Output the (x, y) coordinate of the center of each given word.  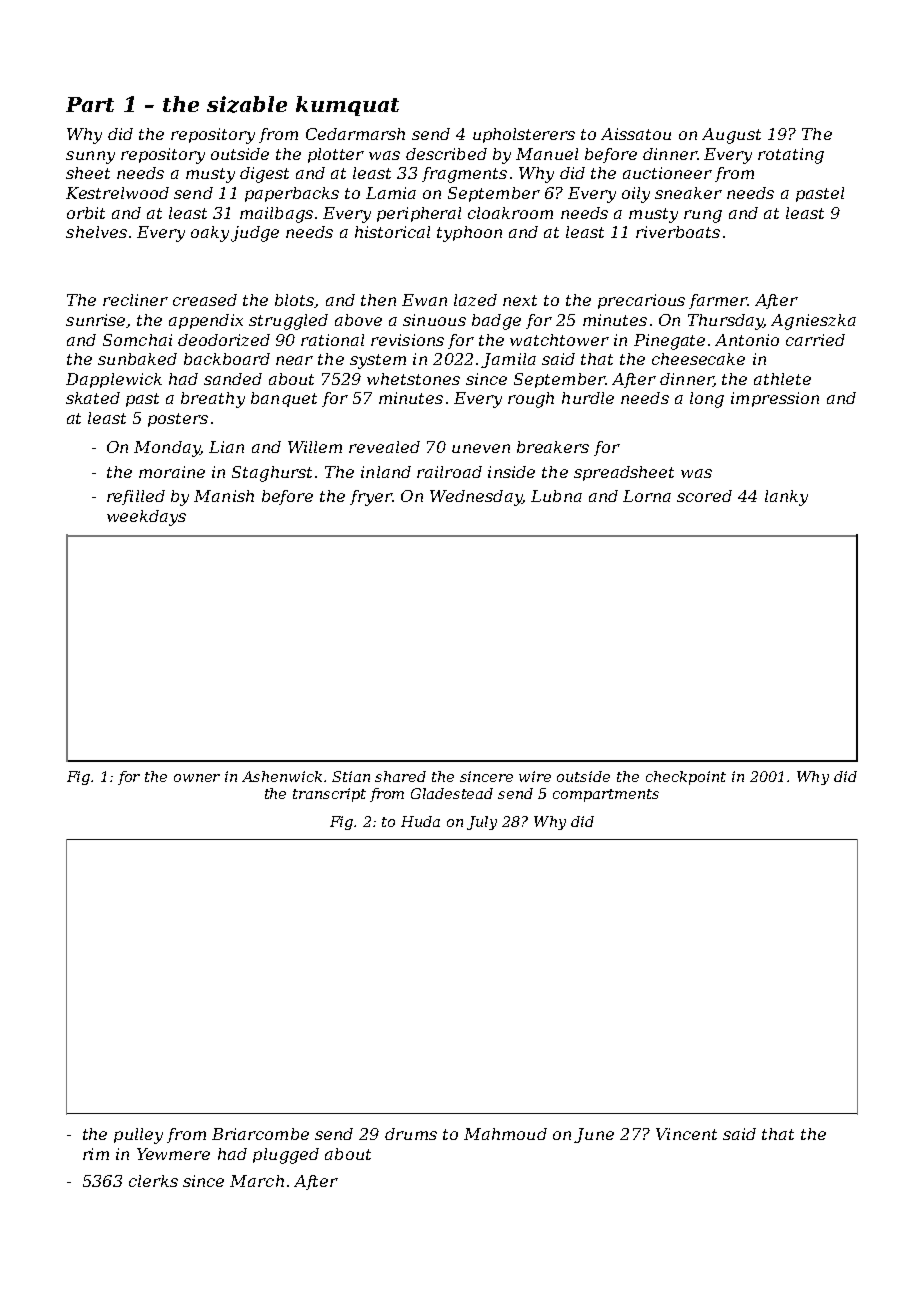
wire (535, 776)
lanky (786, 498)
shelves (96, 232)
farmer (718, 301)
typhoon (469, 234)
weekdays (146, 518)
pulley (138, 1136)
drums (411, 1134)
